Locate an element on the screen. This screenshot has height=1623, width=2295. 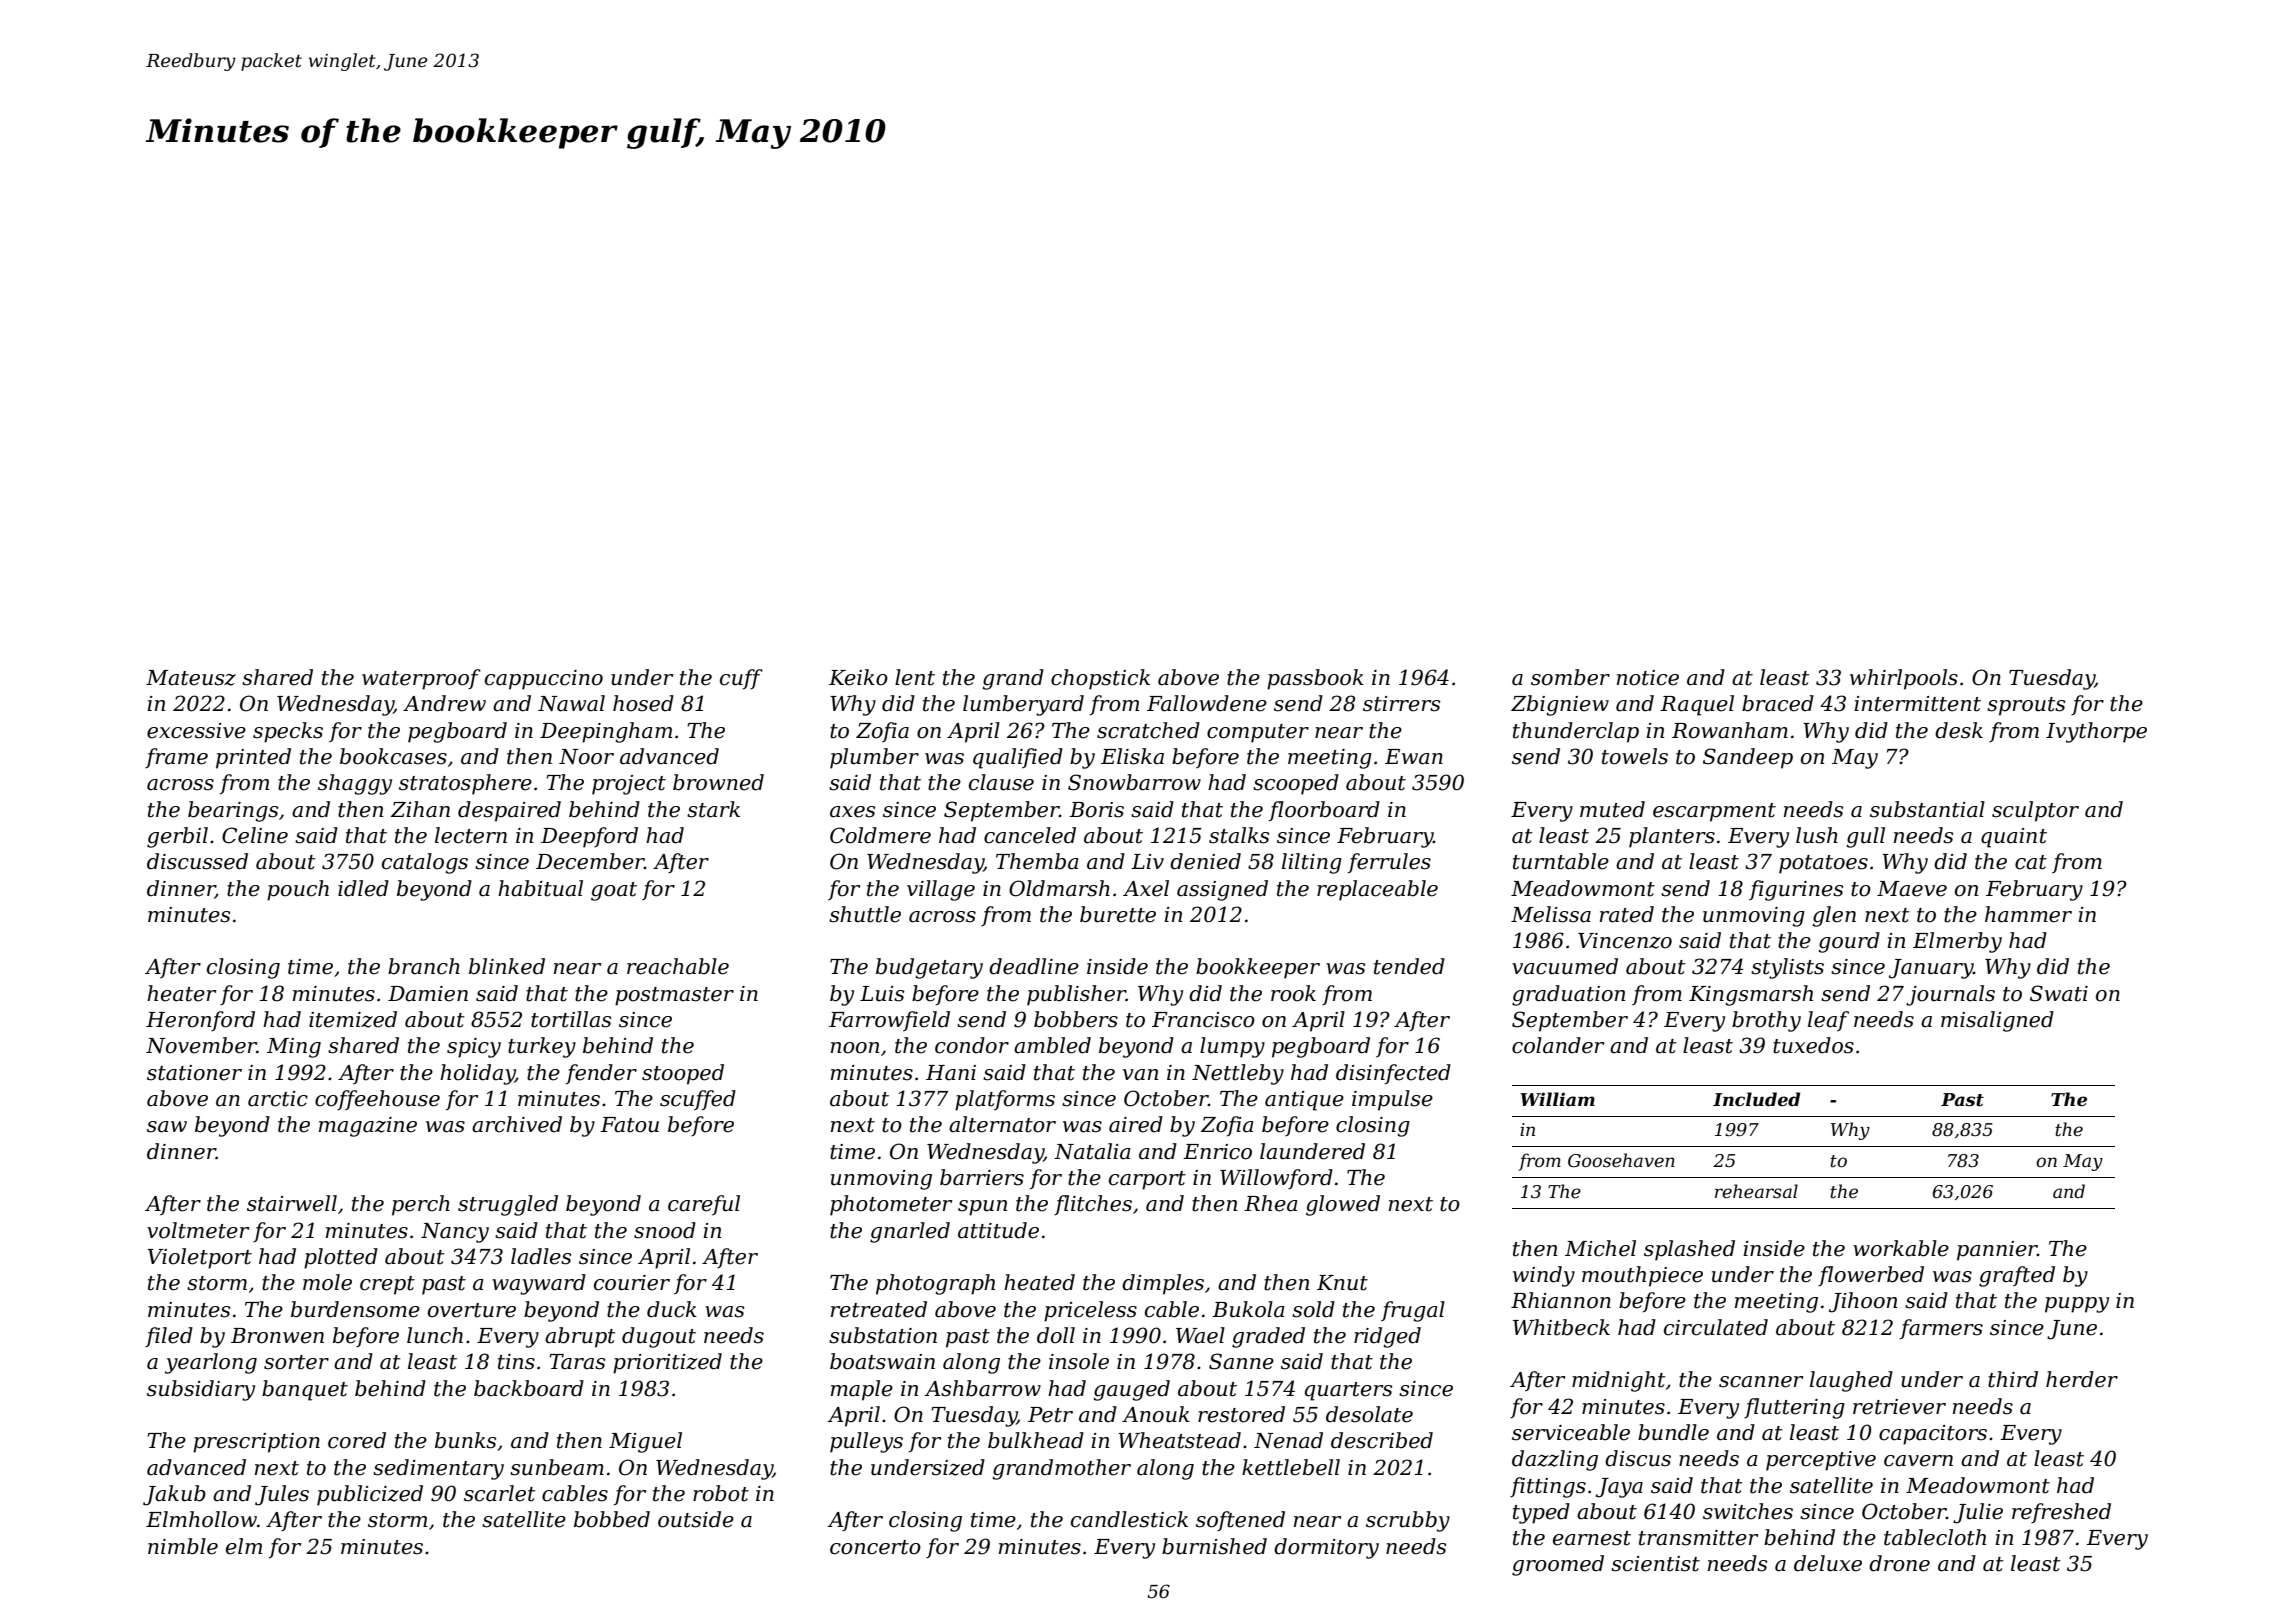
backboard is located at coordinates (529, 1388).
